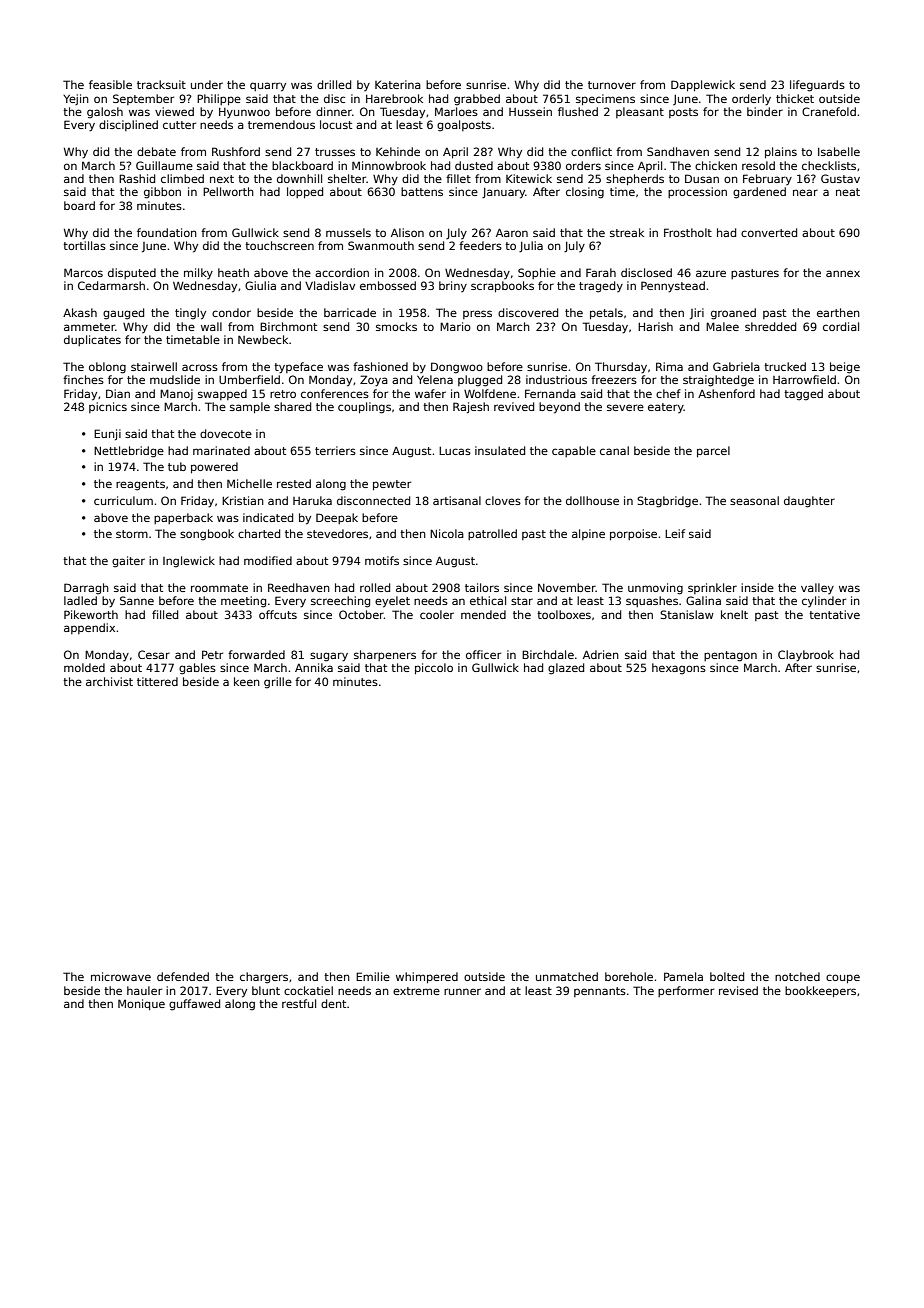  Describe the element at coordinates (471, 407) in the page. I see `Rajesh` at that location.
